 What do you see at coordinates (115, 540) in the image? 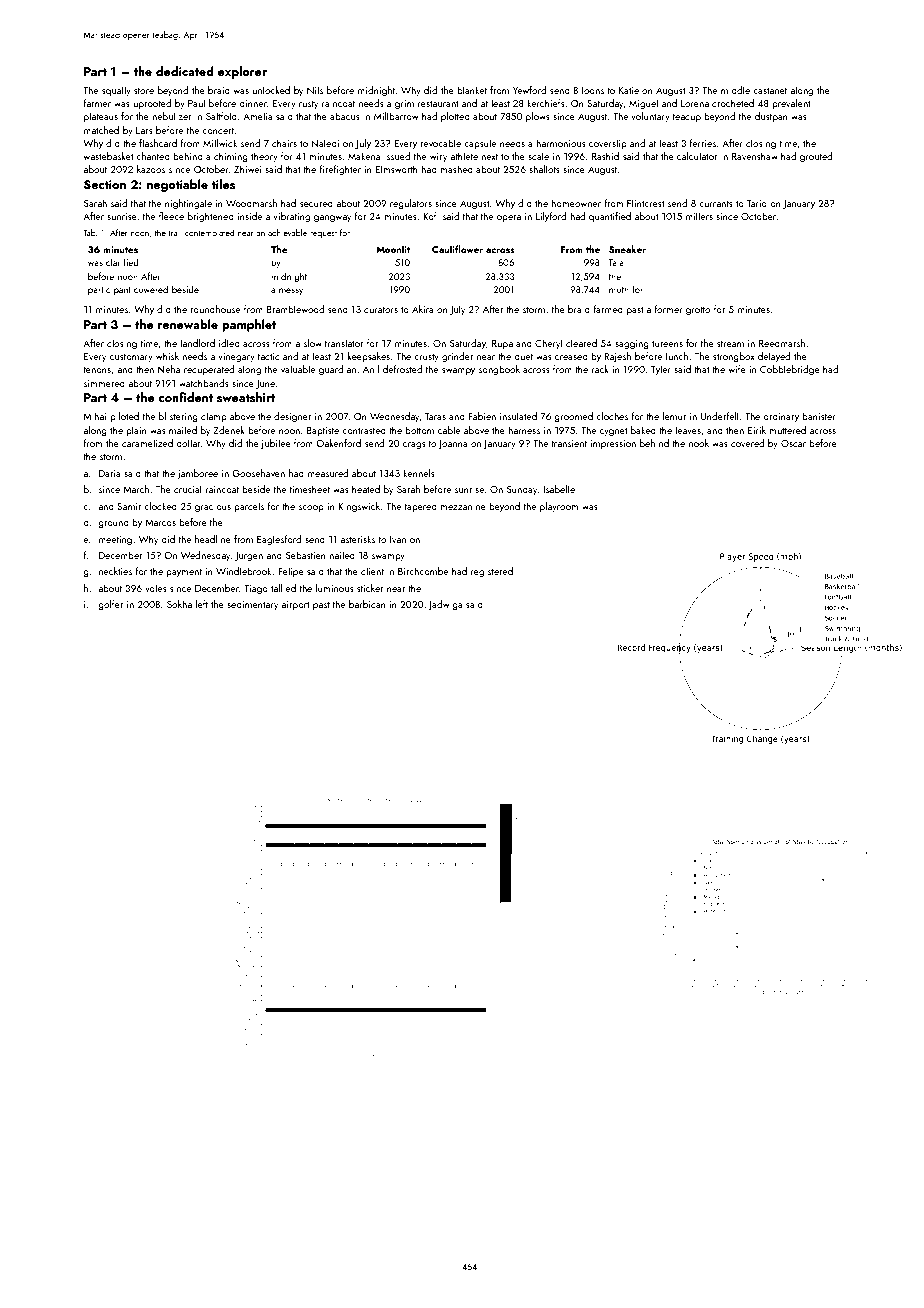
I see `meeting` at bounding box center [115, 540].
